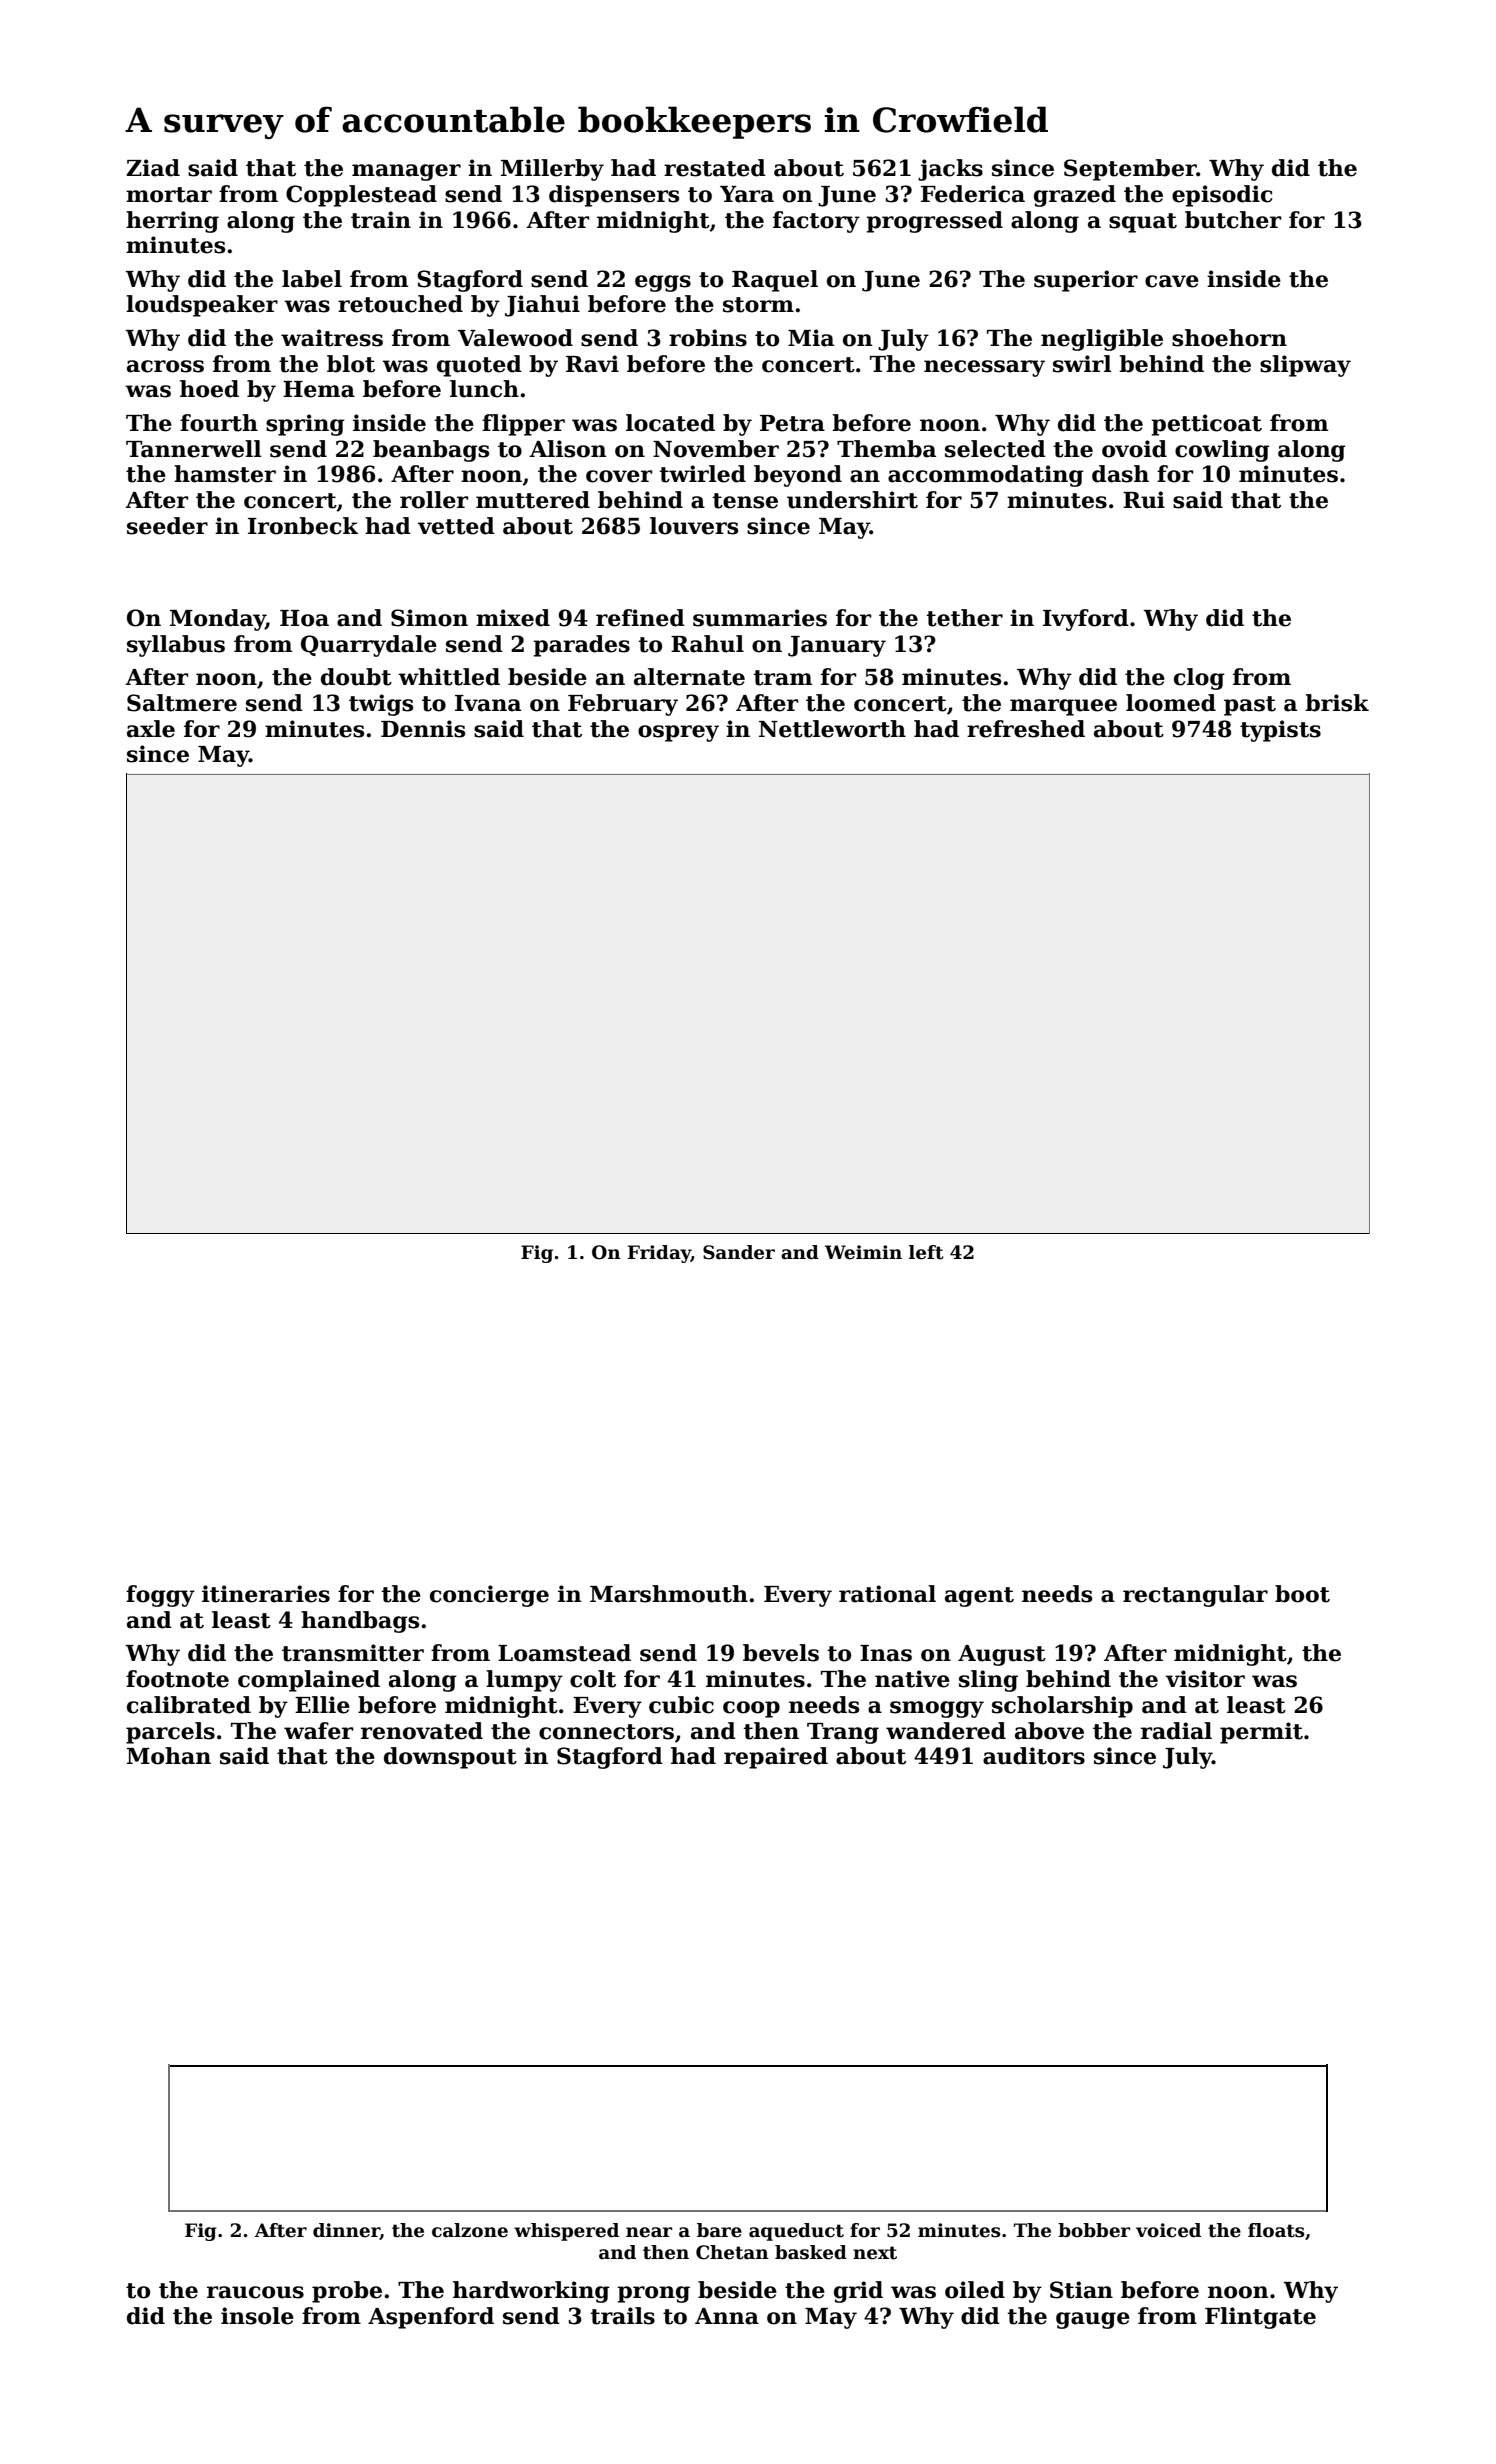 This screenshot has height=2464, width=1496. Describe the element at coordinates (1222, 451) in the screenshot. I see `cowling` at that location.
